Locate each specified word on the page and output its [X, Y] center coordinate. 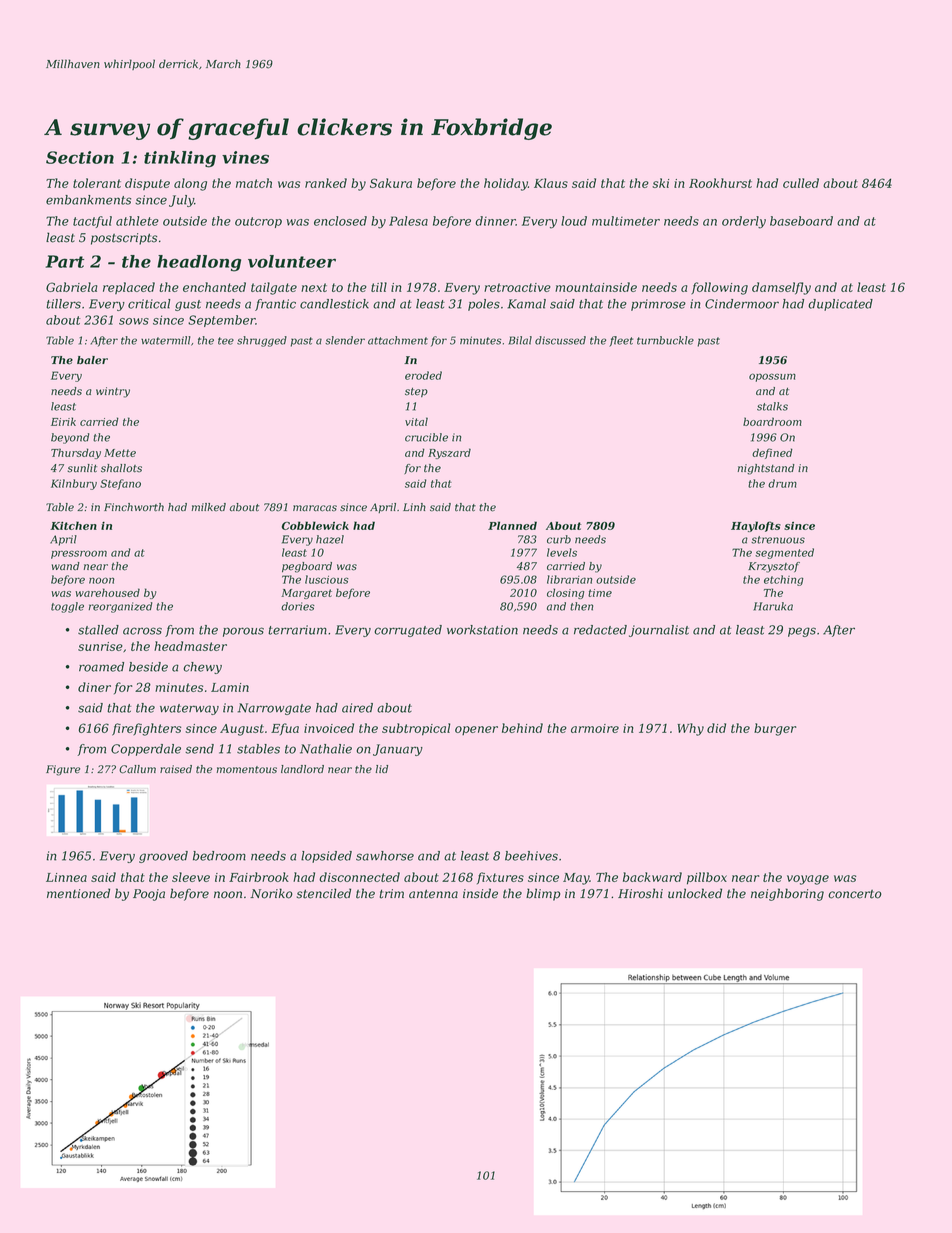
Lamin [230, 687]
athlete [137, 221]
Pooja [149, 895]
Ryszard [449, 453]
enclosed [340, 221]
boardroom [772, 421]
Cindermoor [742, 304]
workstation [482, 630]
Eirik [63, 421]
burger [775, 729]
